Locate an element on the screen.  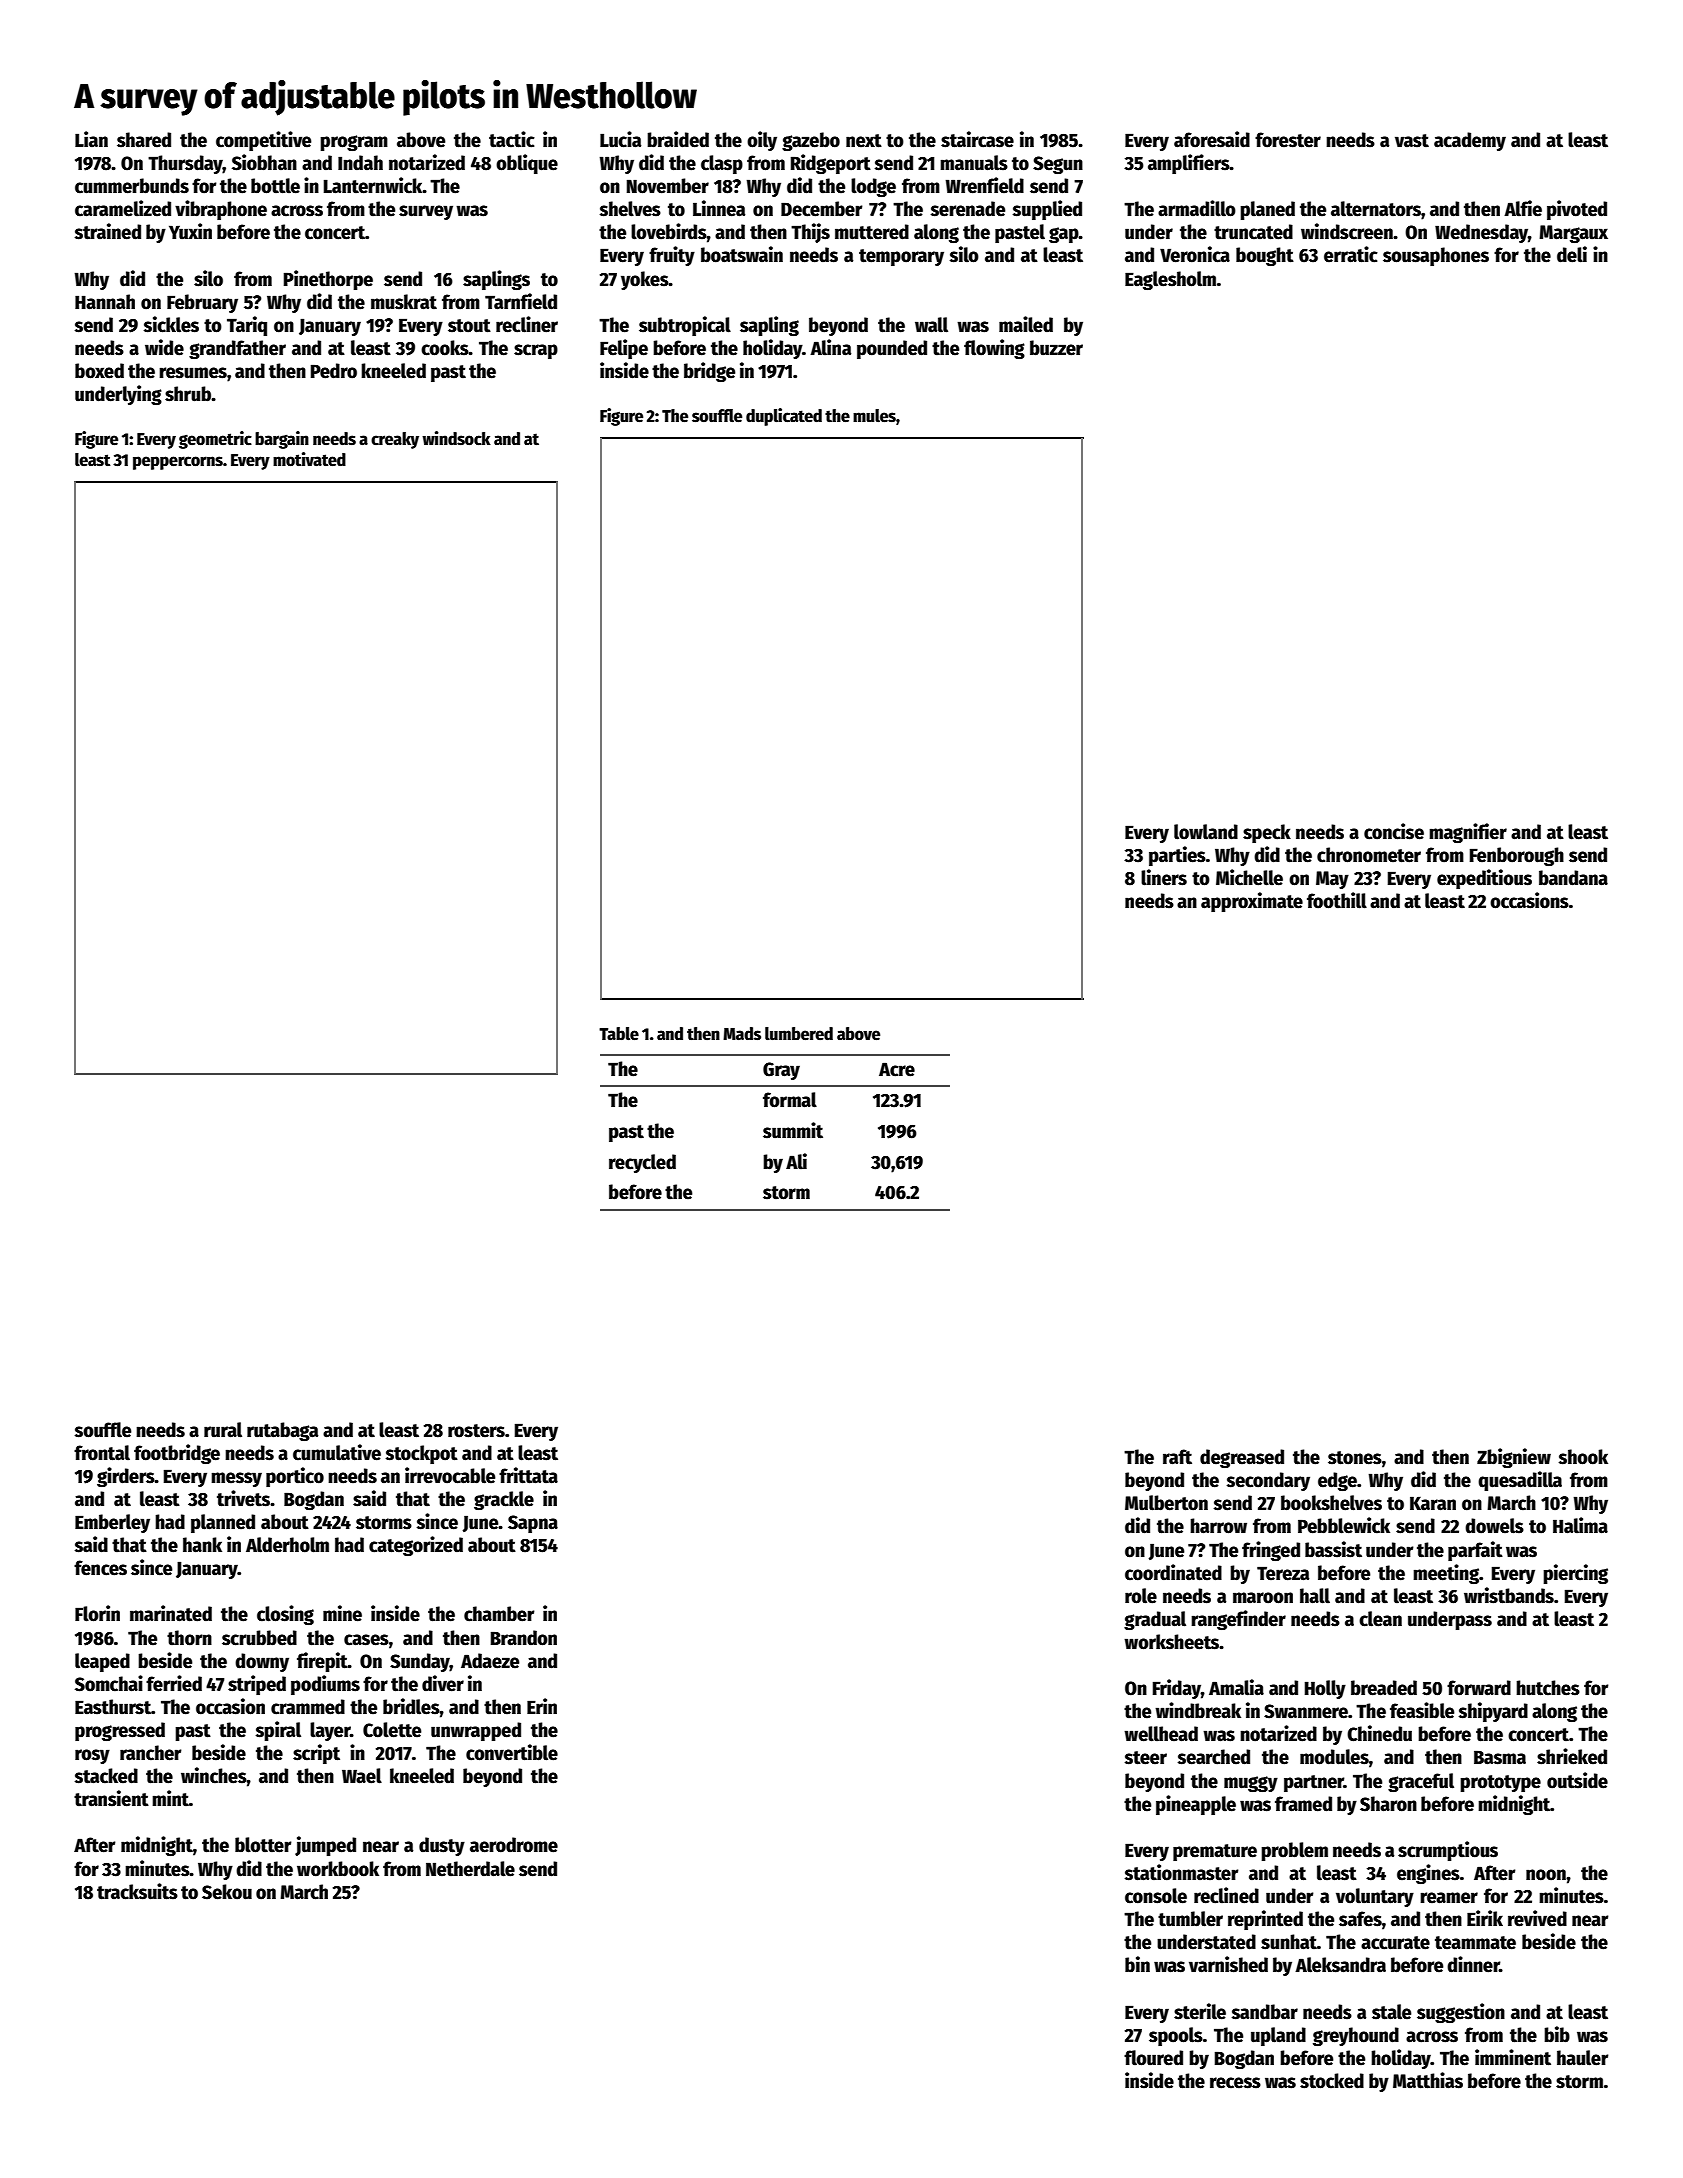
blotter is located at coordinates (263, 1845).
